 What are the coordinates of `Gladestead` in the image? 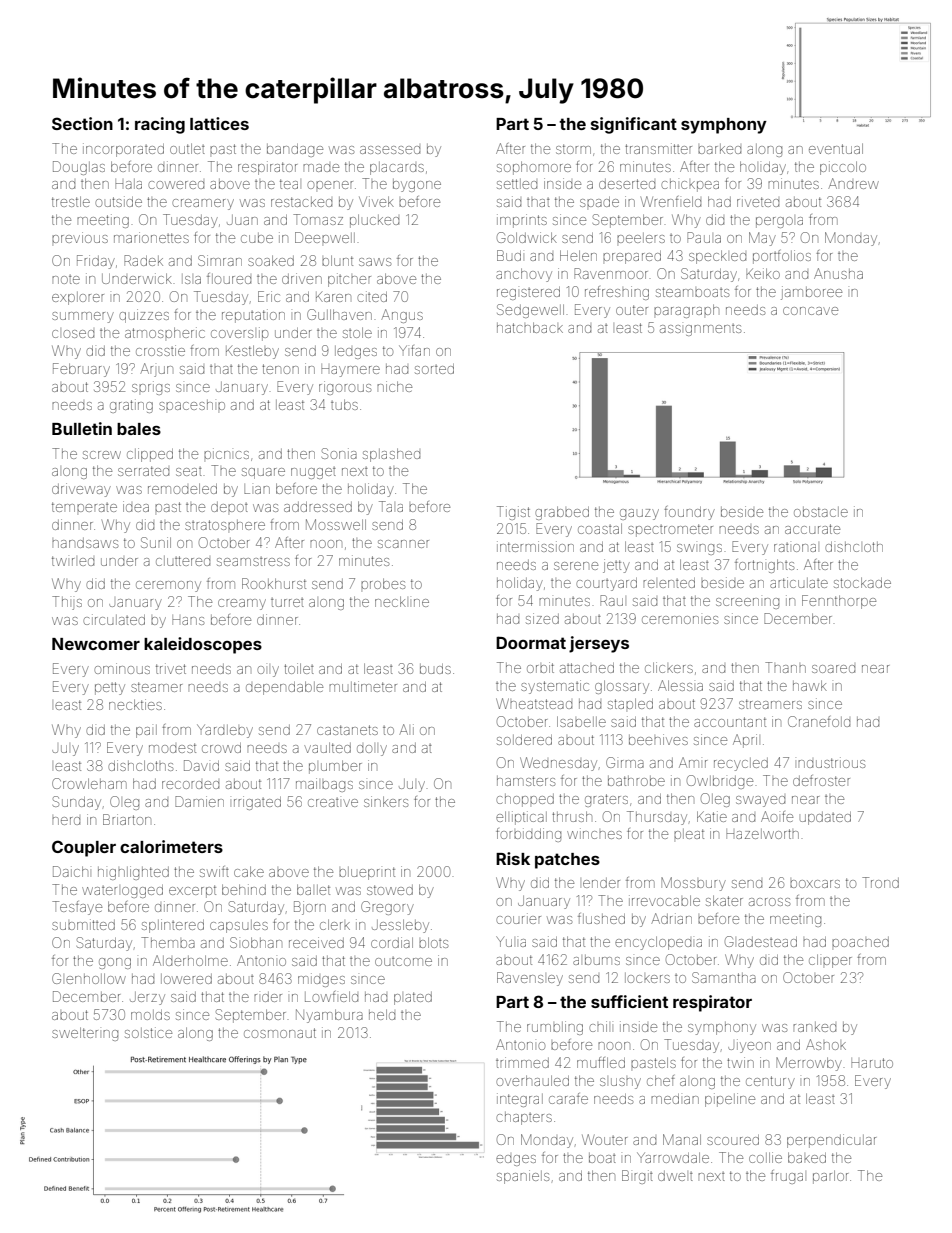 It's located at (761, 941).
